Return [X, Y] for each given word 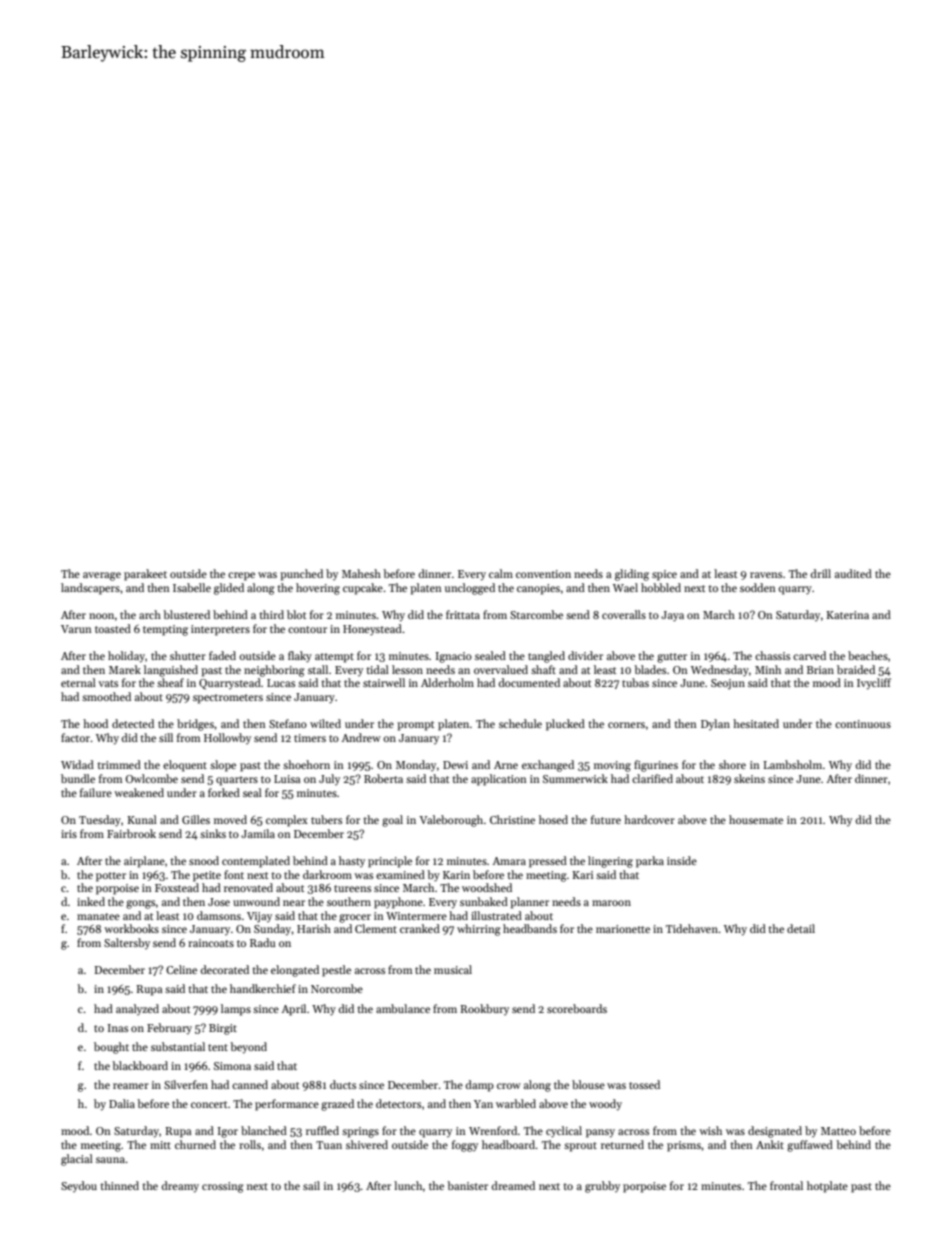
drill [821, 573]
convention [543, 574]
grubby [602, 1187]
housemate [756, 819]
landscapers [90, 589]
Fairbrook [131, 833]
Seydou [79, 1186]
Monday [416, 765]
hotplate [827, 1187]
